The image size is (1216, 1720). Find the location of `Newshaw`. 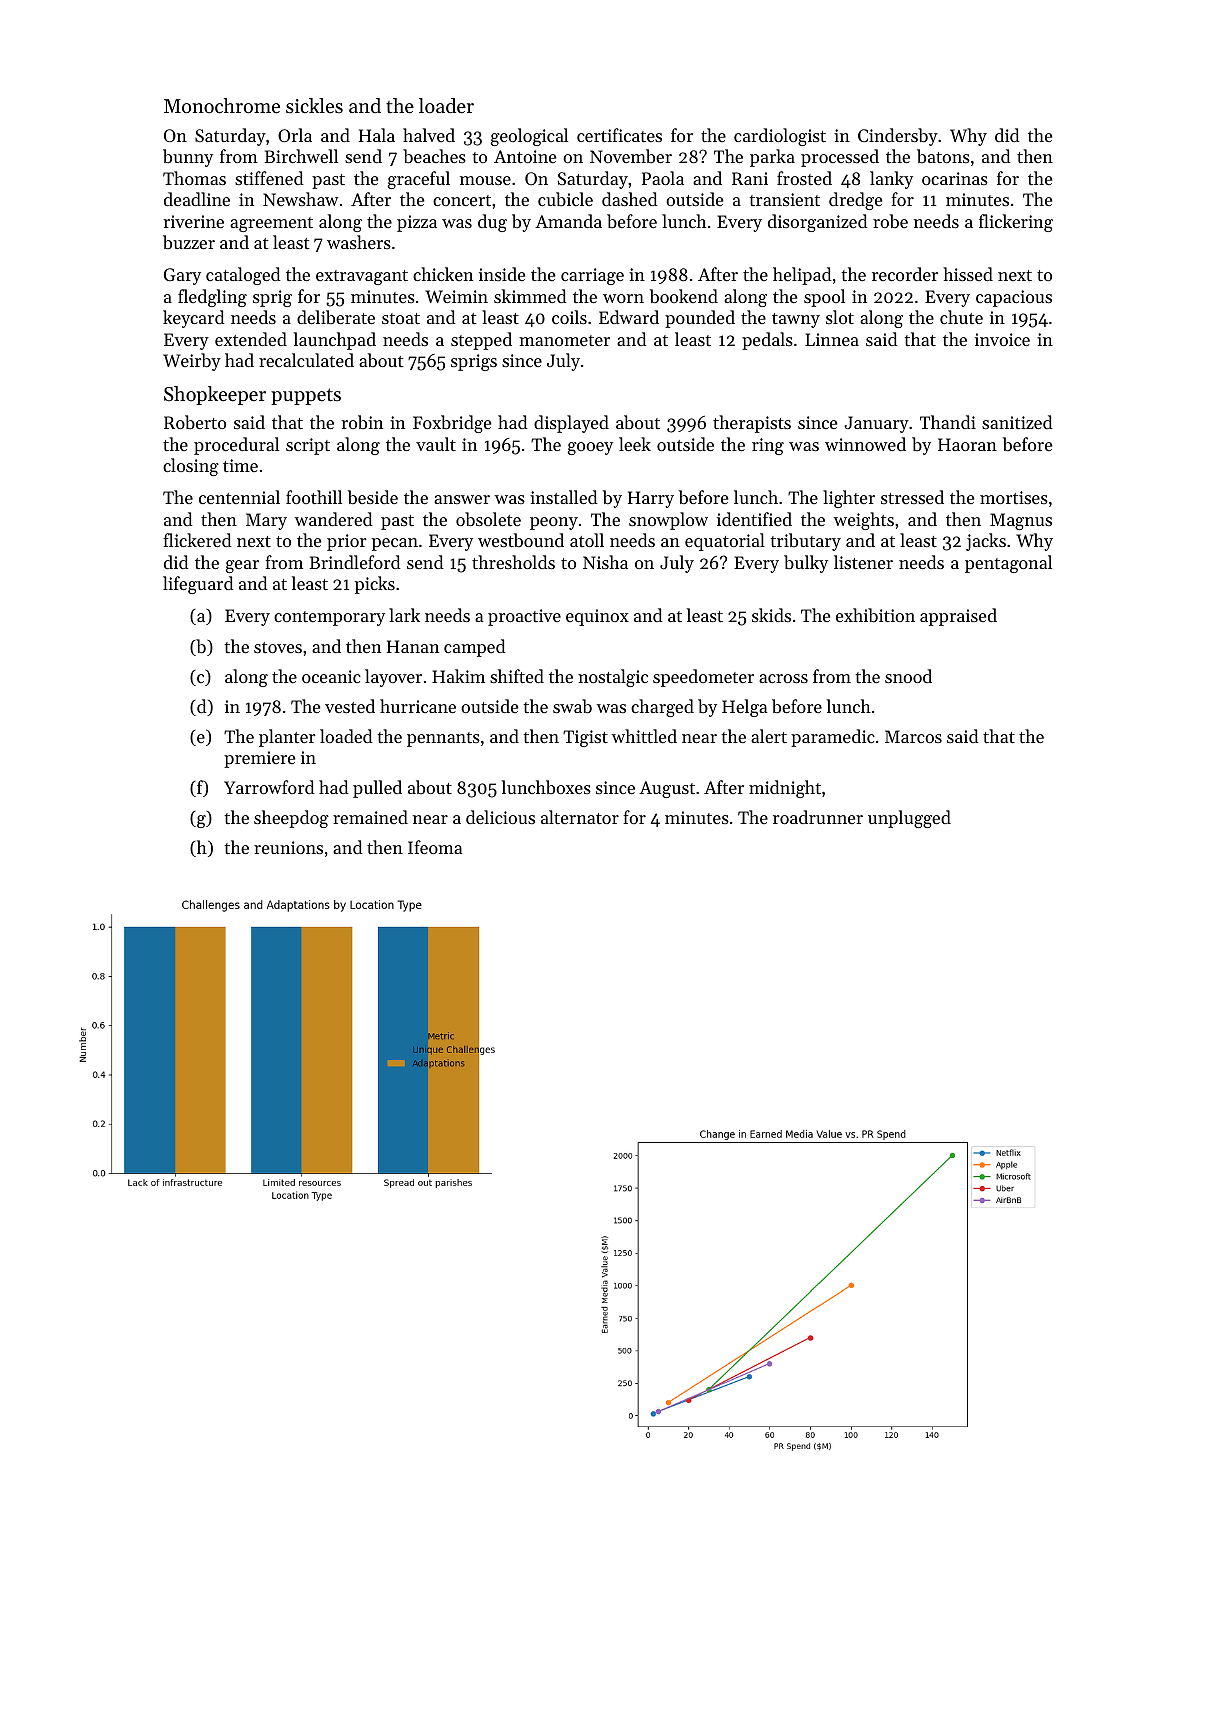

Newshaw is located at coordinates (301, 199).
